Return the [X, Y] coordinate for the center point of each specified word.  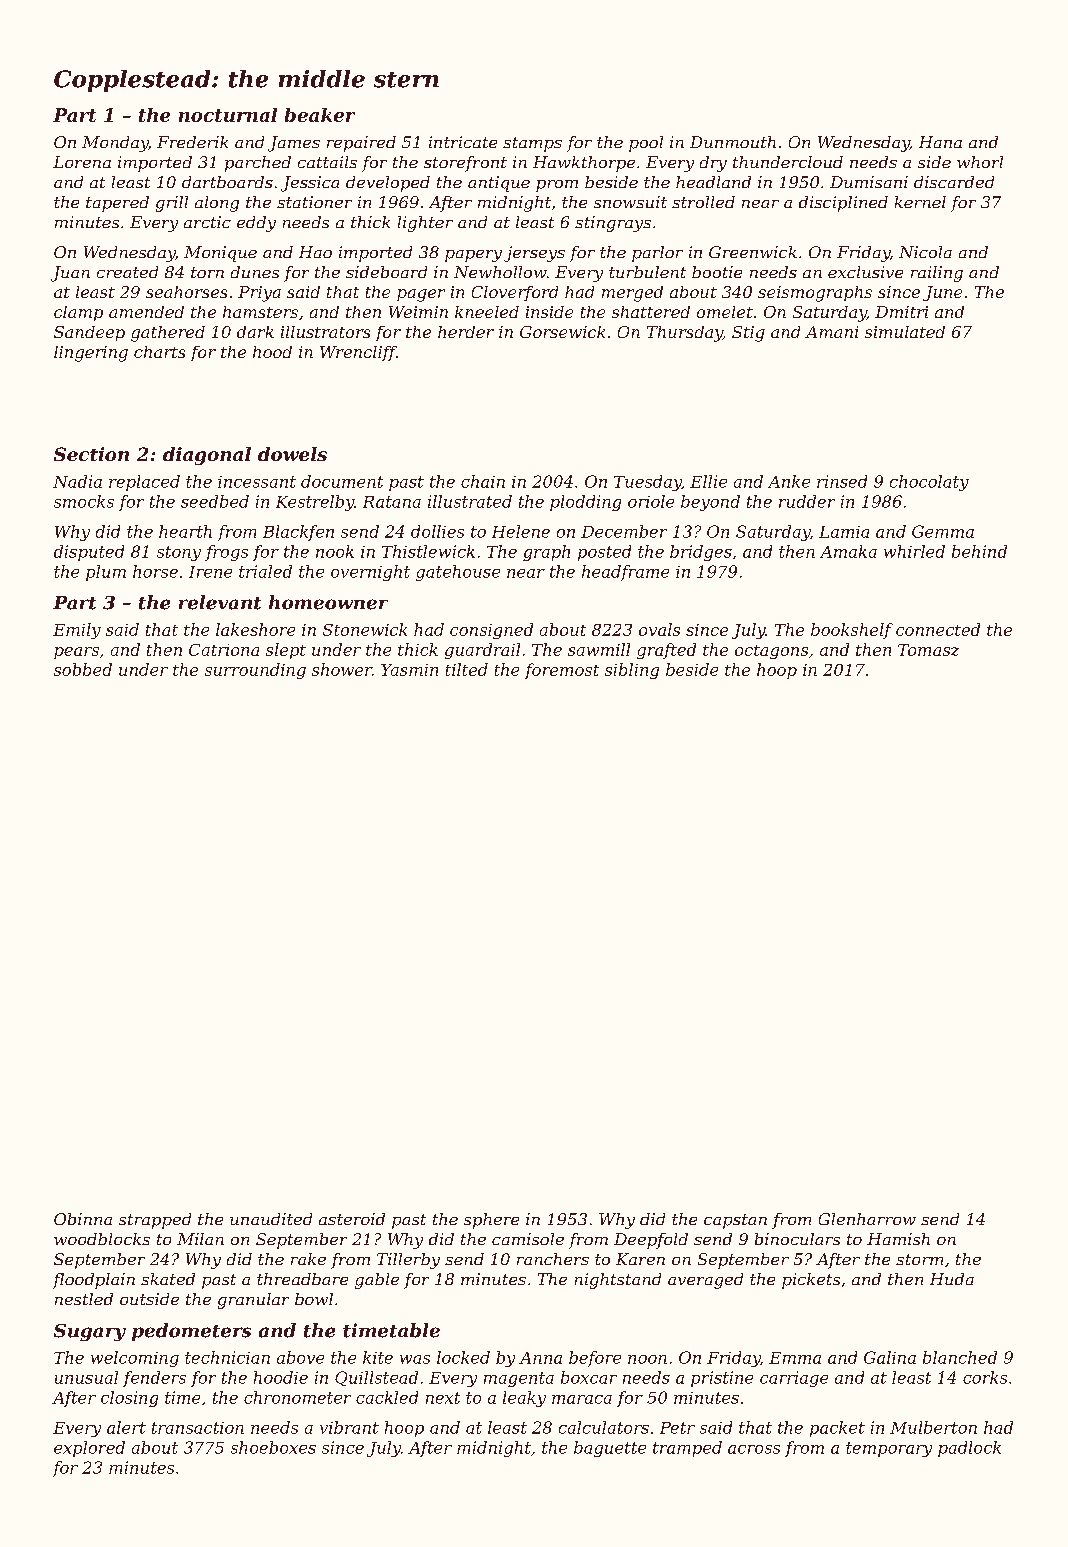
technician [227, 1357]
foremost [562, 671]
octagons [771, 652]
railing [937, 274]
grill [172, 204]
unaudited [271, 1219]
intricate [463, 142]
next [443, 1398]
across [754, 1449]
